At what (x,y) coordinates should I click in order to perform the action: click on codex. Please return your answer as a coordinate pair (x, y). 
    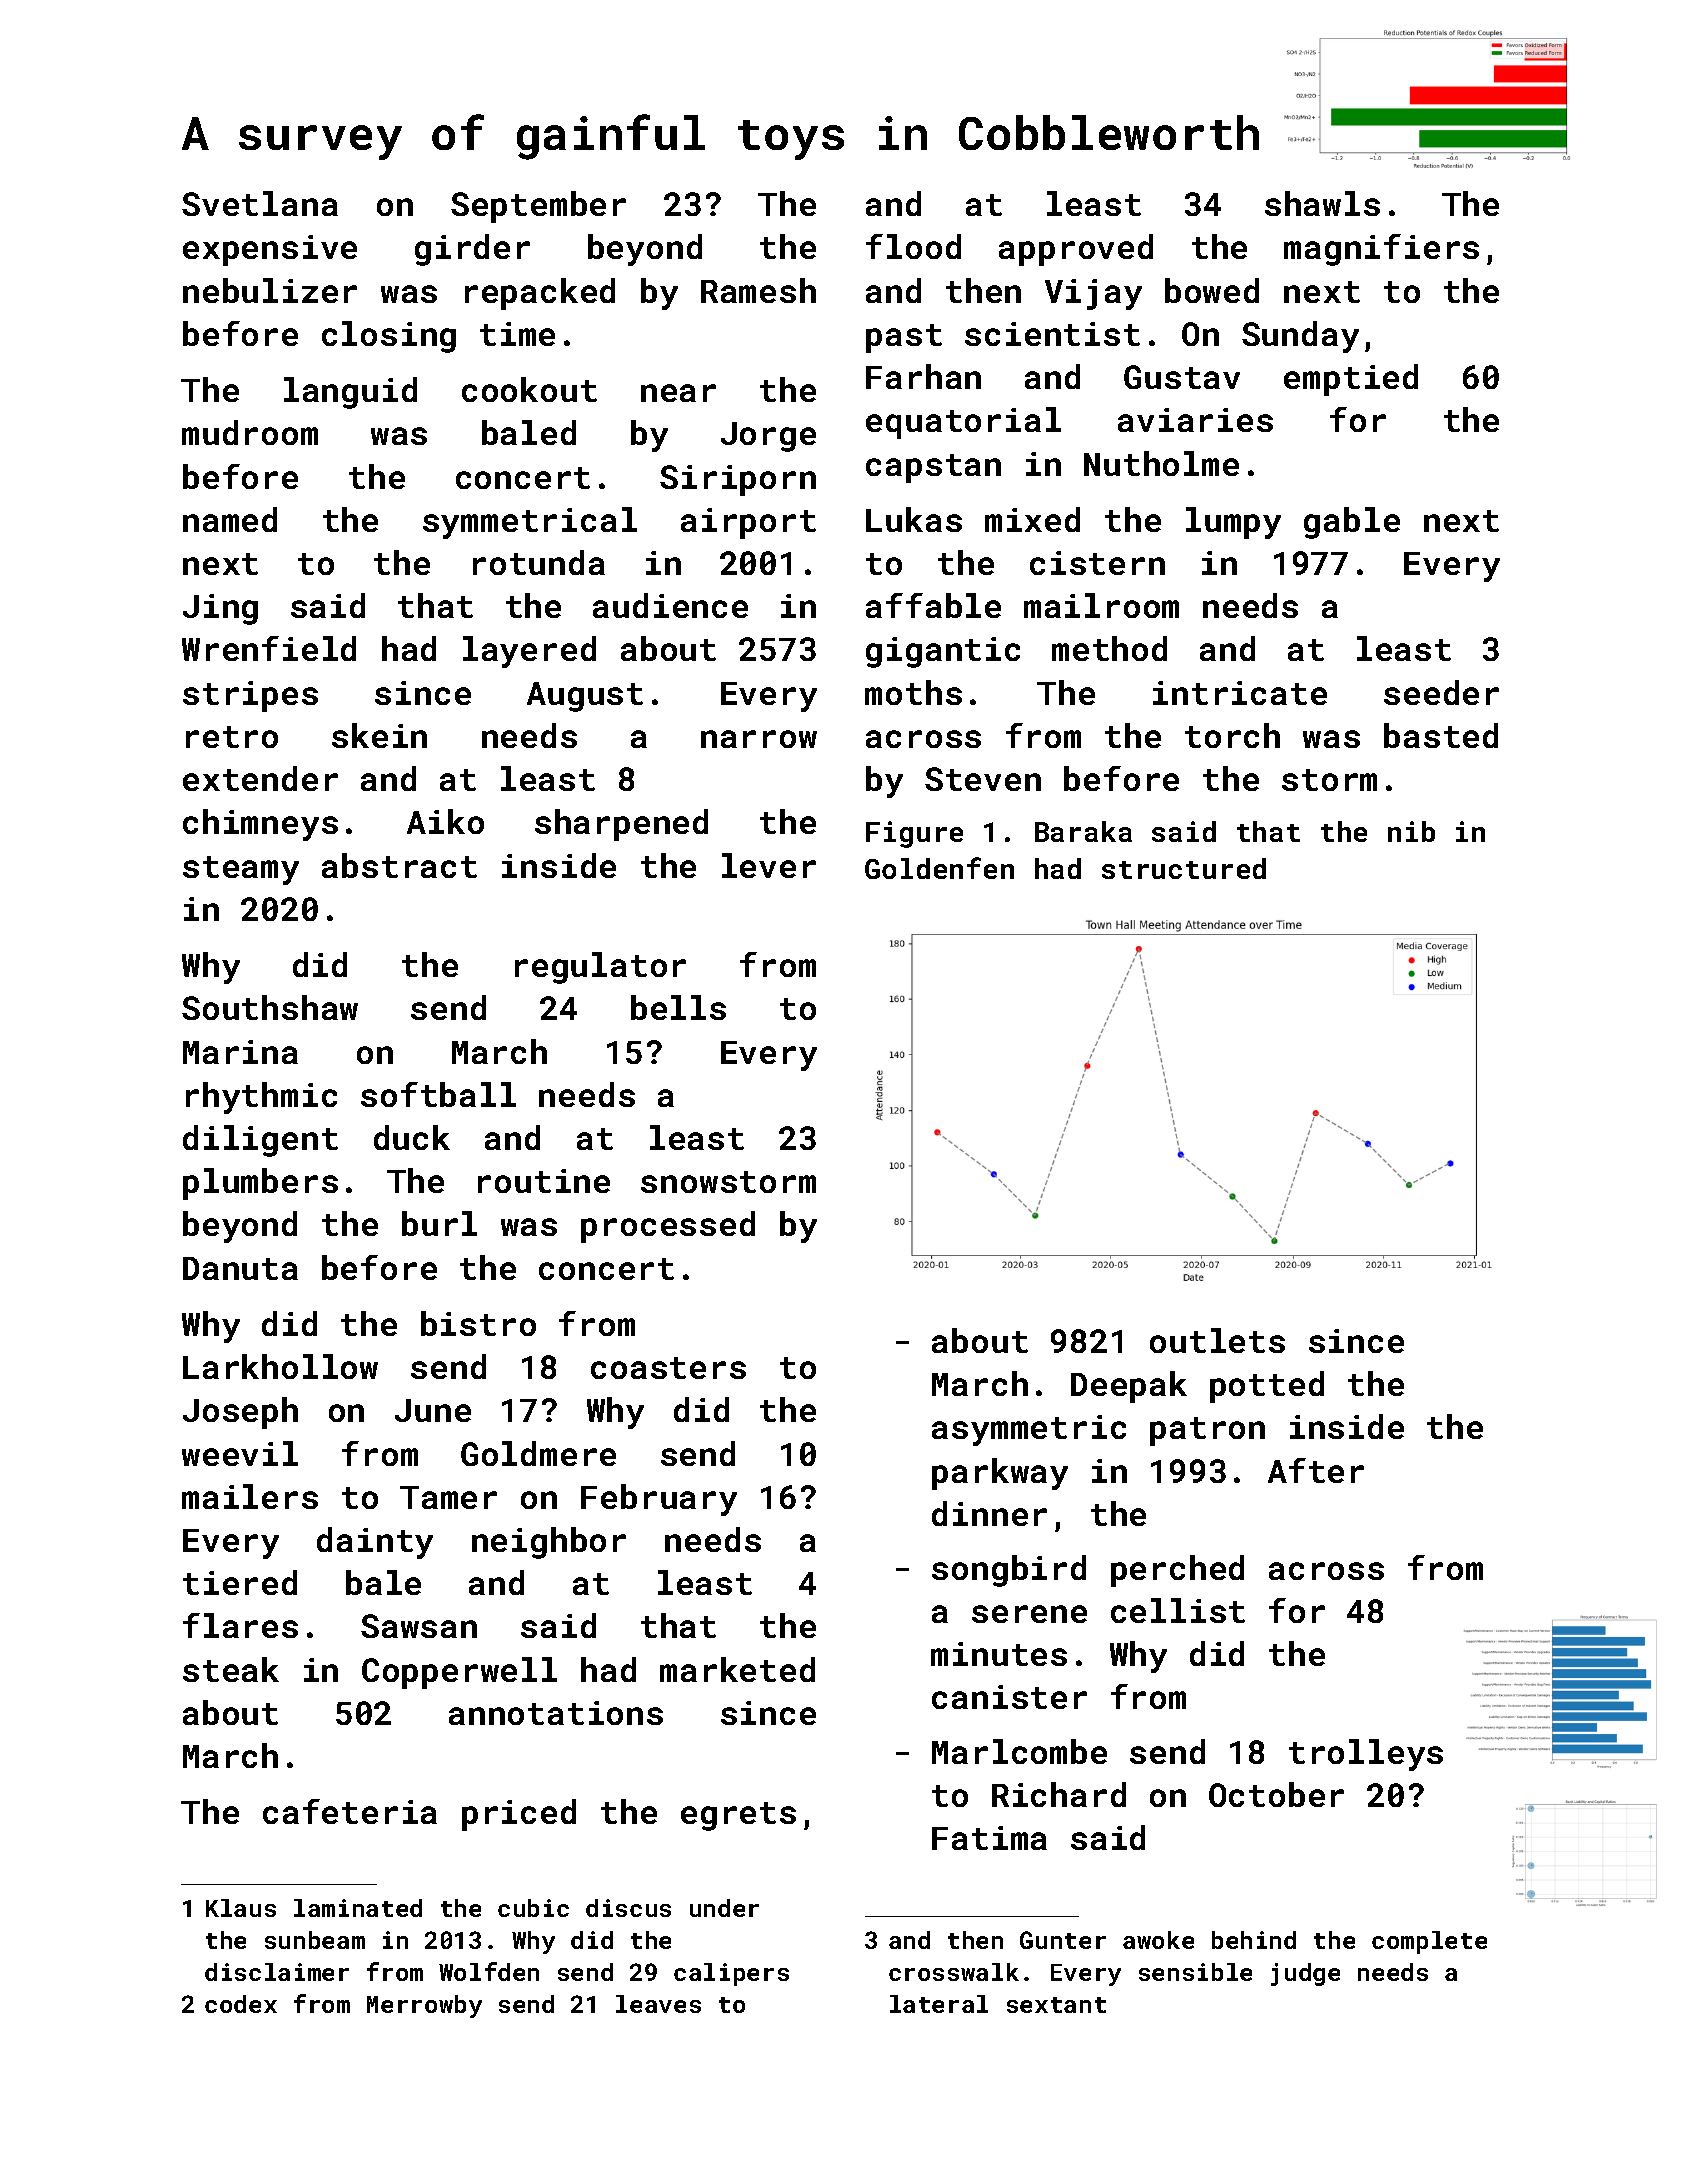
    Looking at the image, I should click on (241, 2004).
